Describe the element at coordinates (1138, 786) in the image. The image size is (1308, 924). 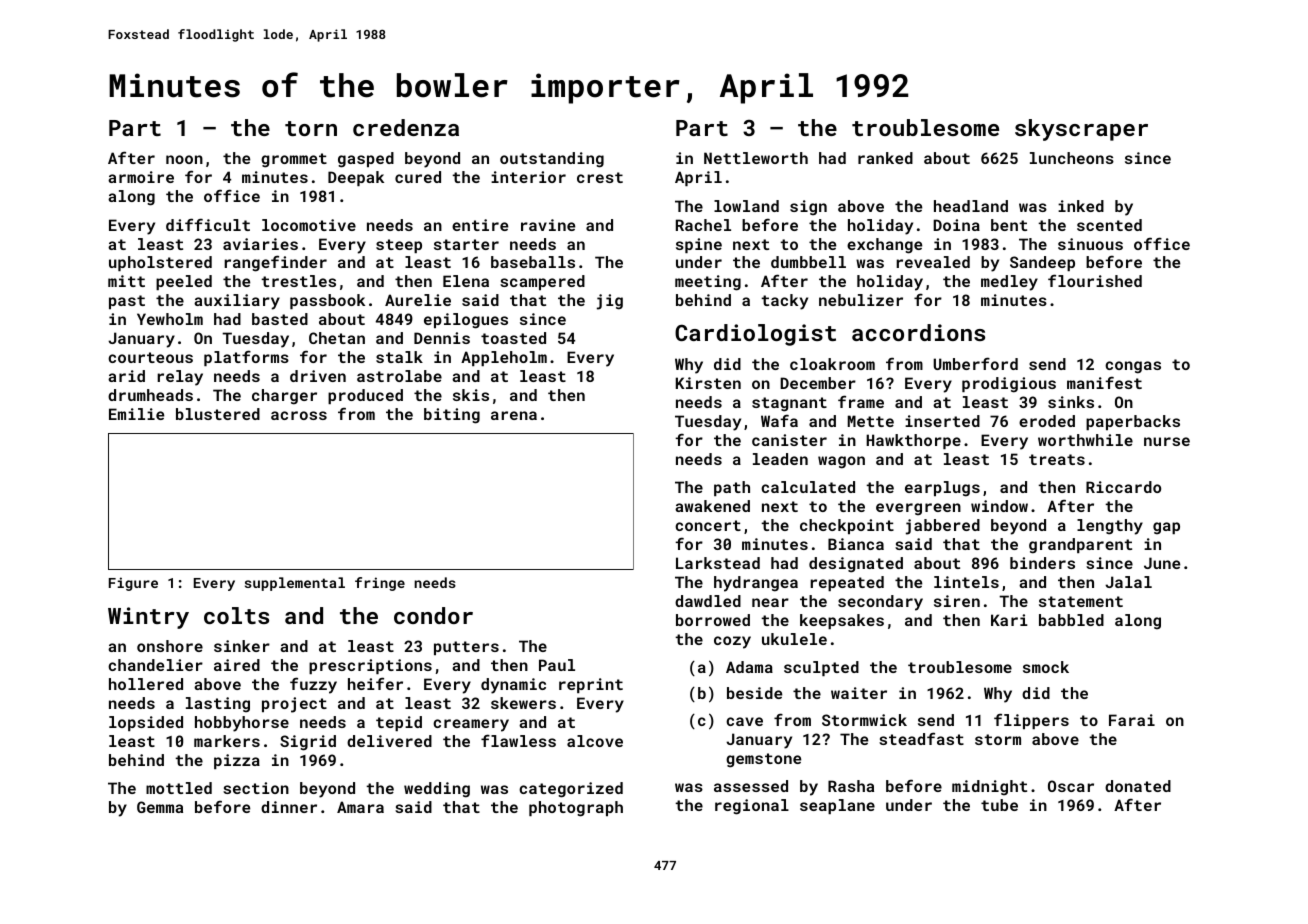
I see `donated` at that location.
